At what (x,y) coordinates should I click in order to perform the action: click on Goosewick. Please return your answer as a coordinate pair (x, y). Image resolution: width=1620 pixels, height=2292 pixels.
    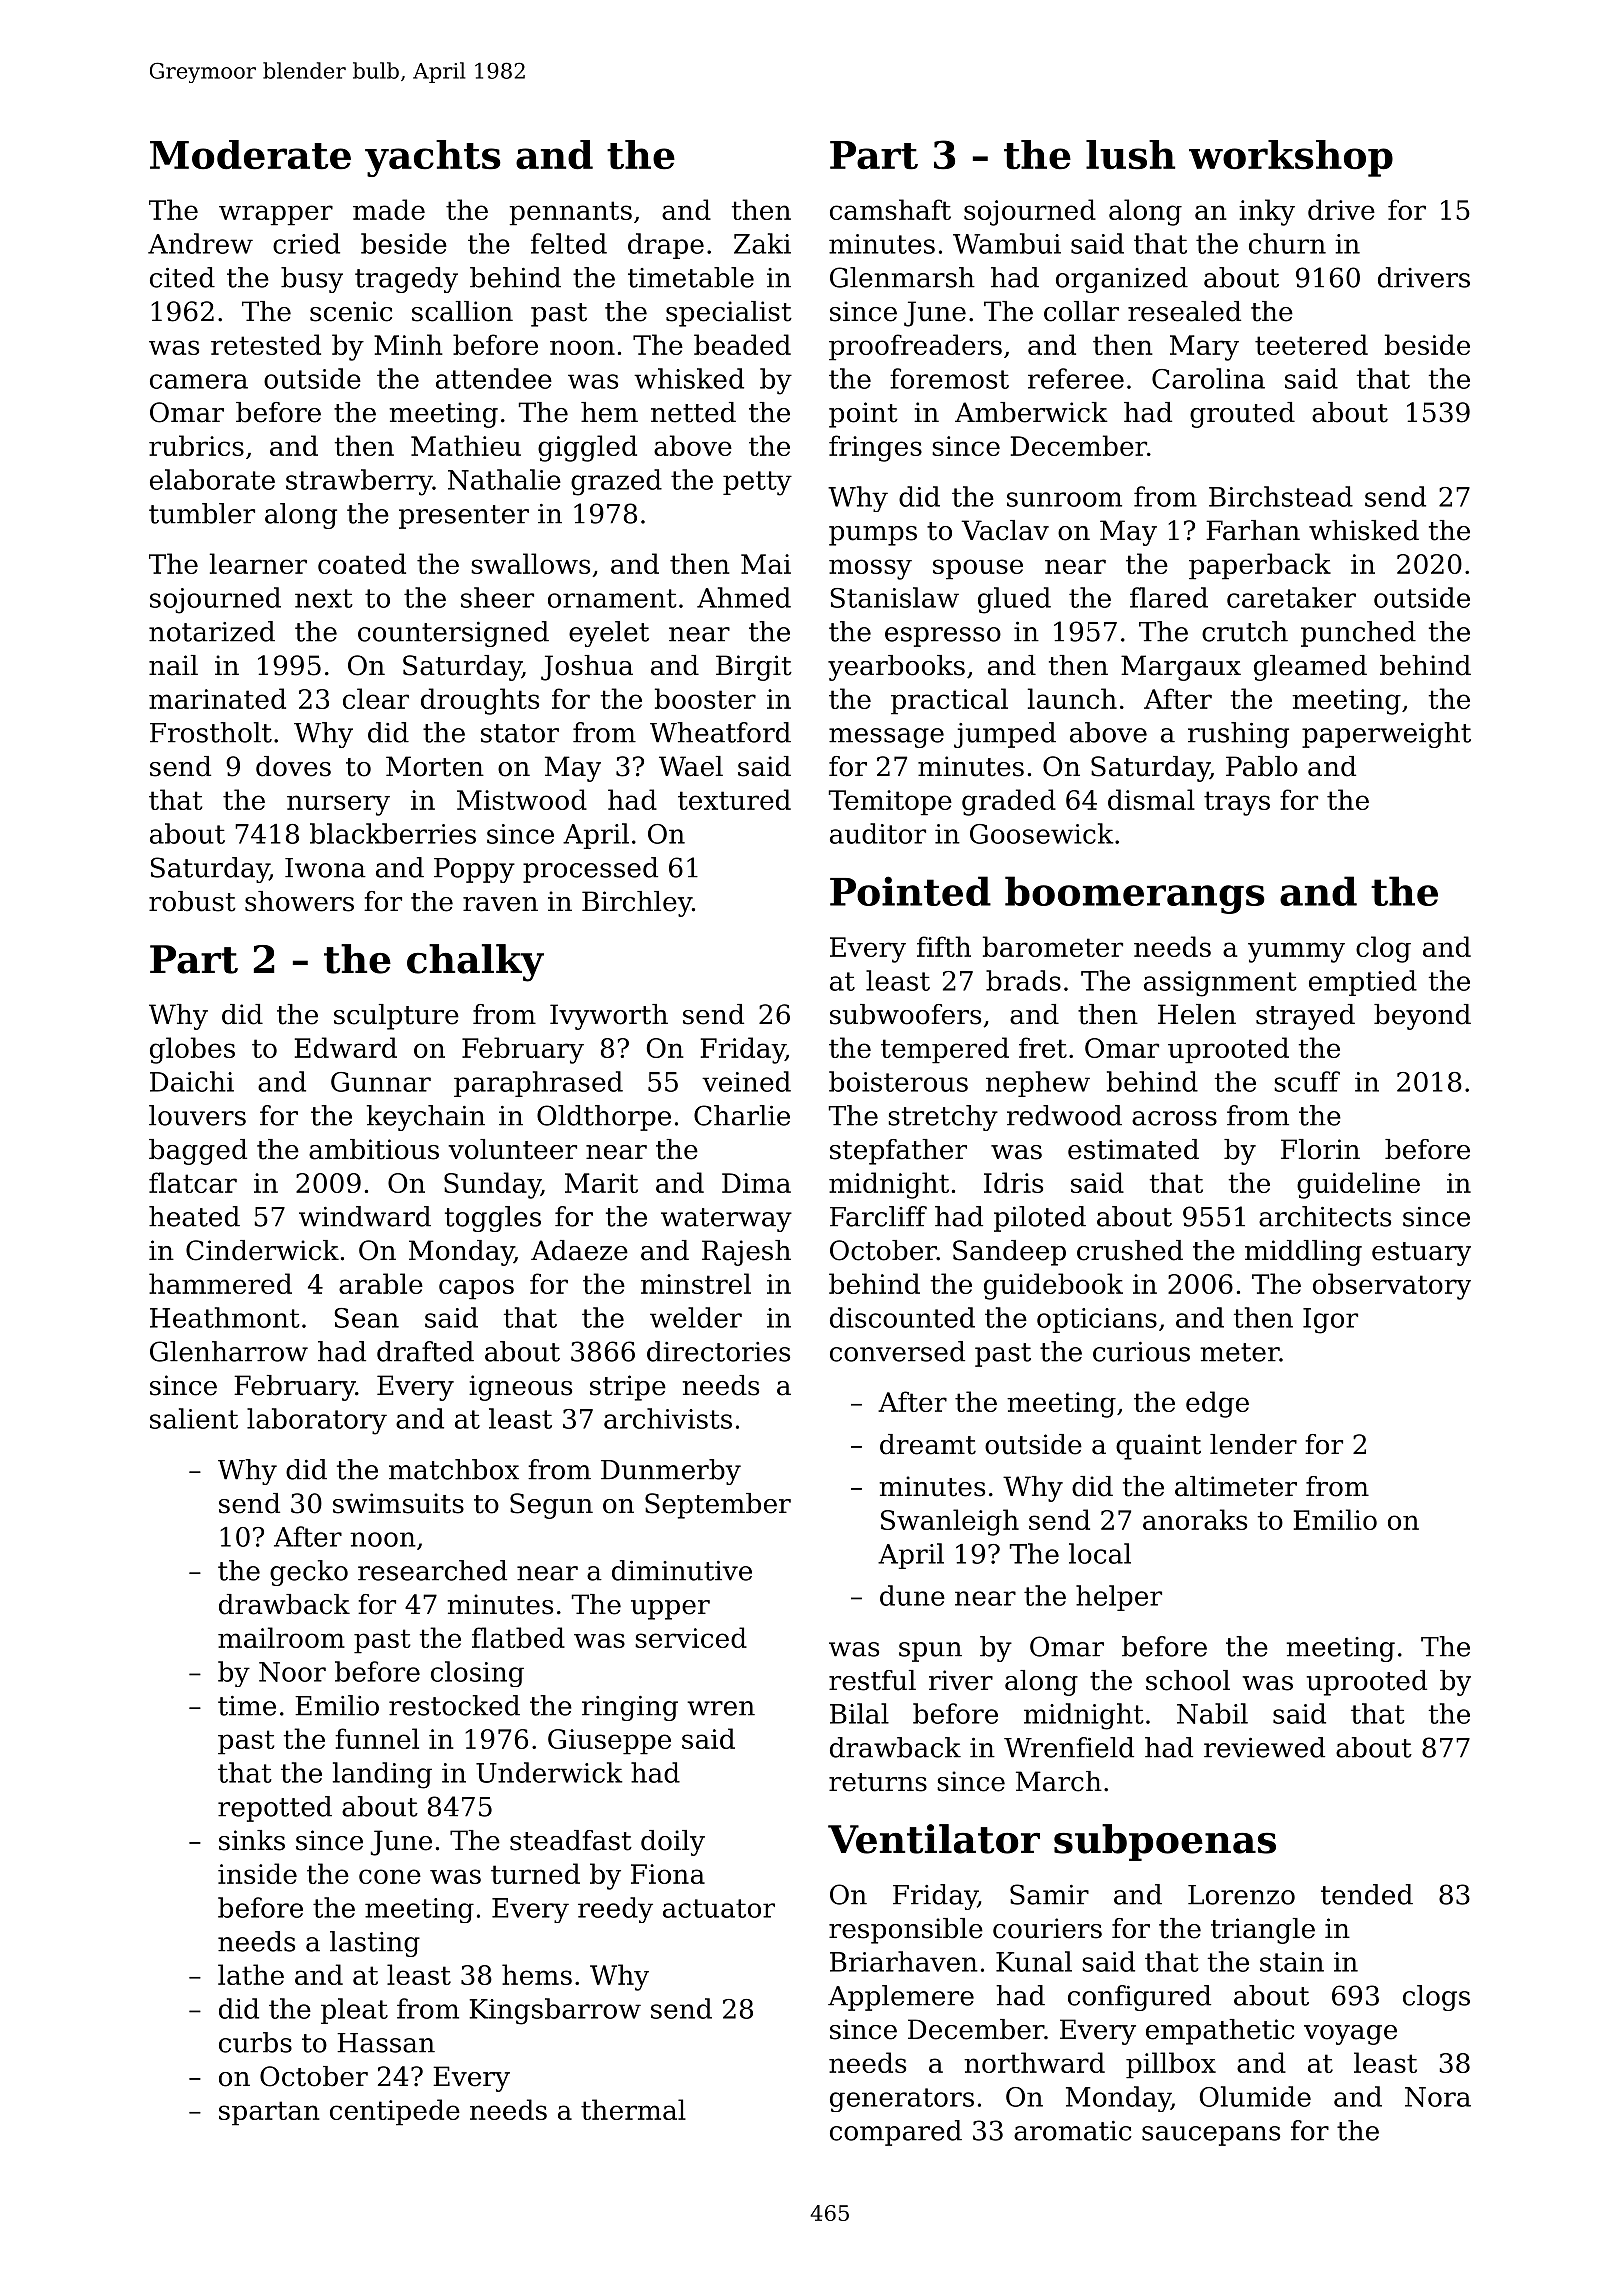
    Looking at the image, I should click on (1041, 833).
